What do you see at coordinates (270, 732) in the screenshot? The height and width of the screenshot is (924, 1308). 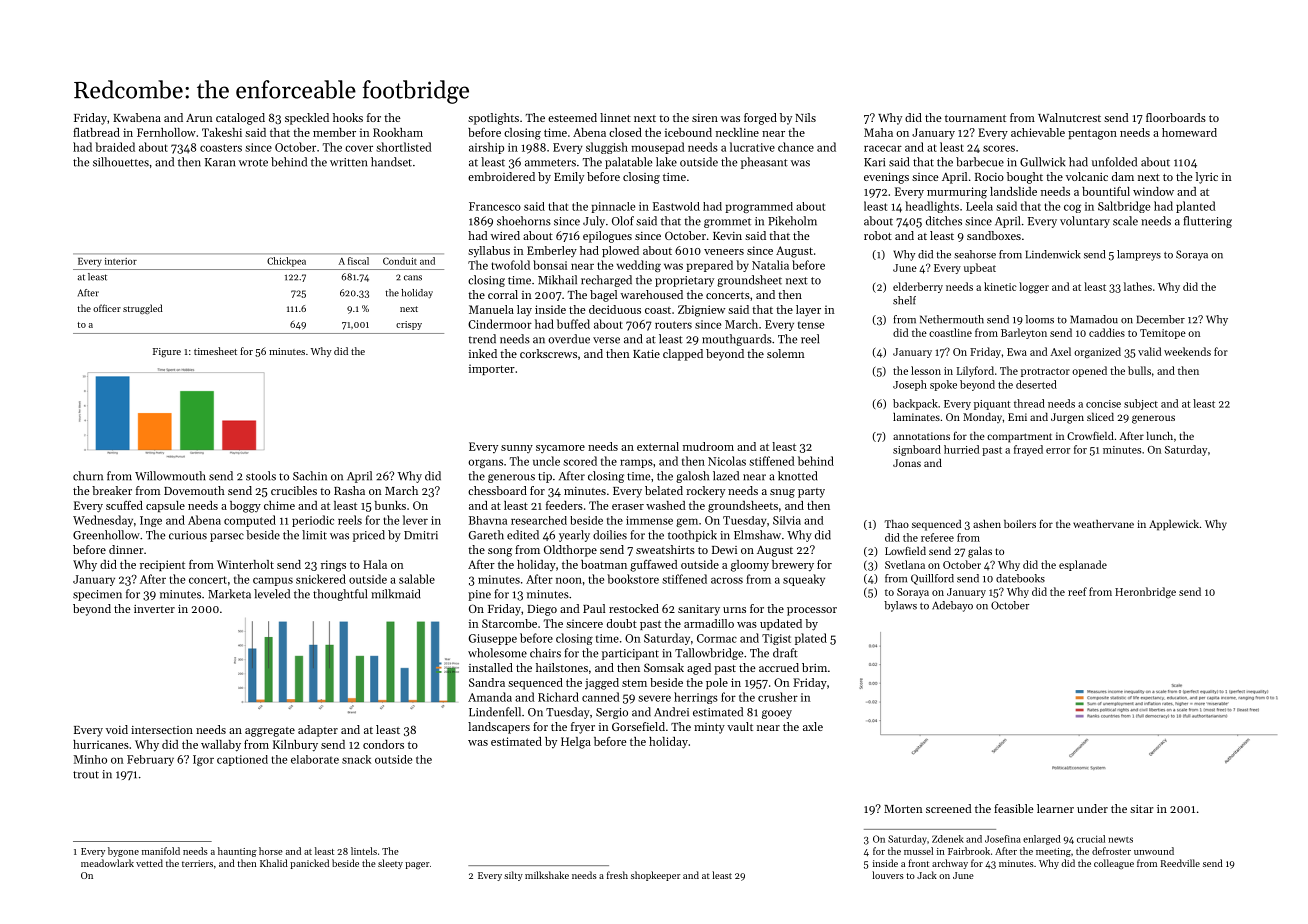 I see `aggregate` at bounding box center [270, 732].
